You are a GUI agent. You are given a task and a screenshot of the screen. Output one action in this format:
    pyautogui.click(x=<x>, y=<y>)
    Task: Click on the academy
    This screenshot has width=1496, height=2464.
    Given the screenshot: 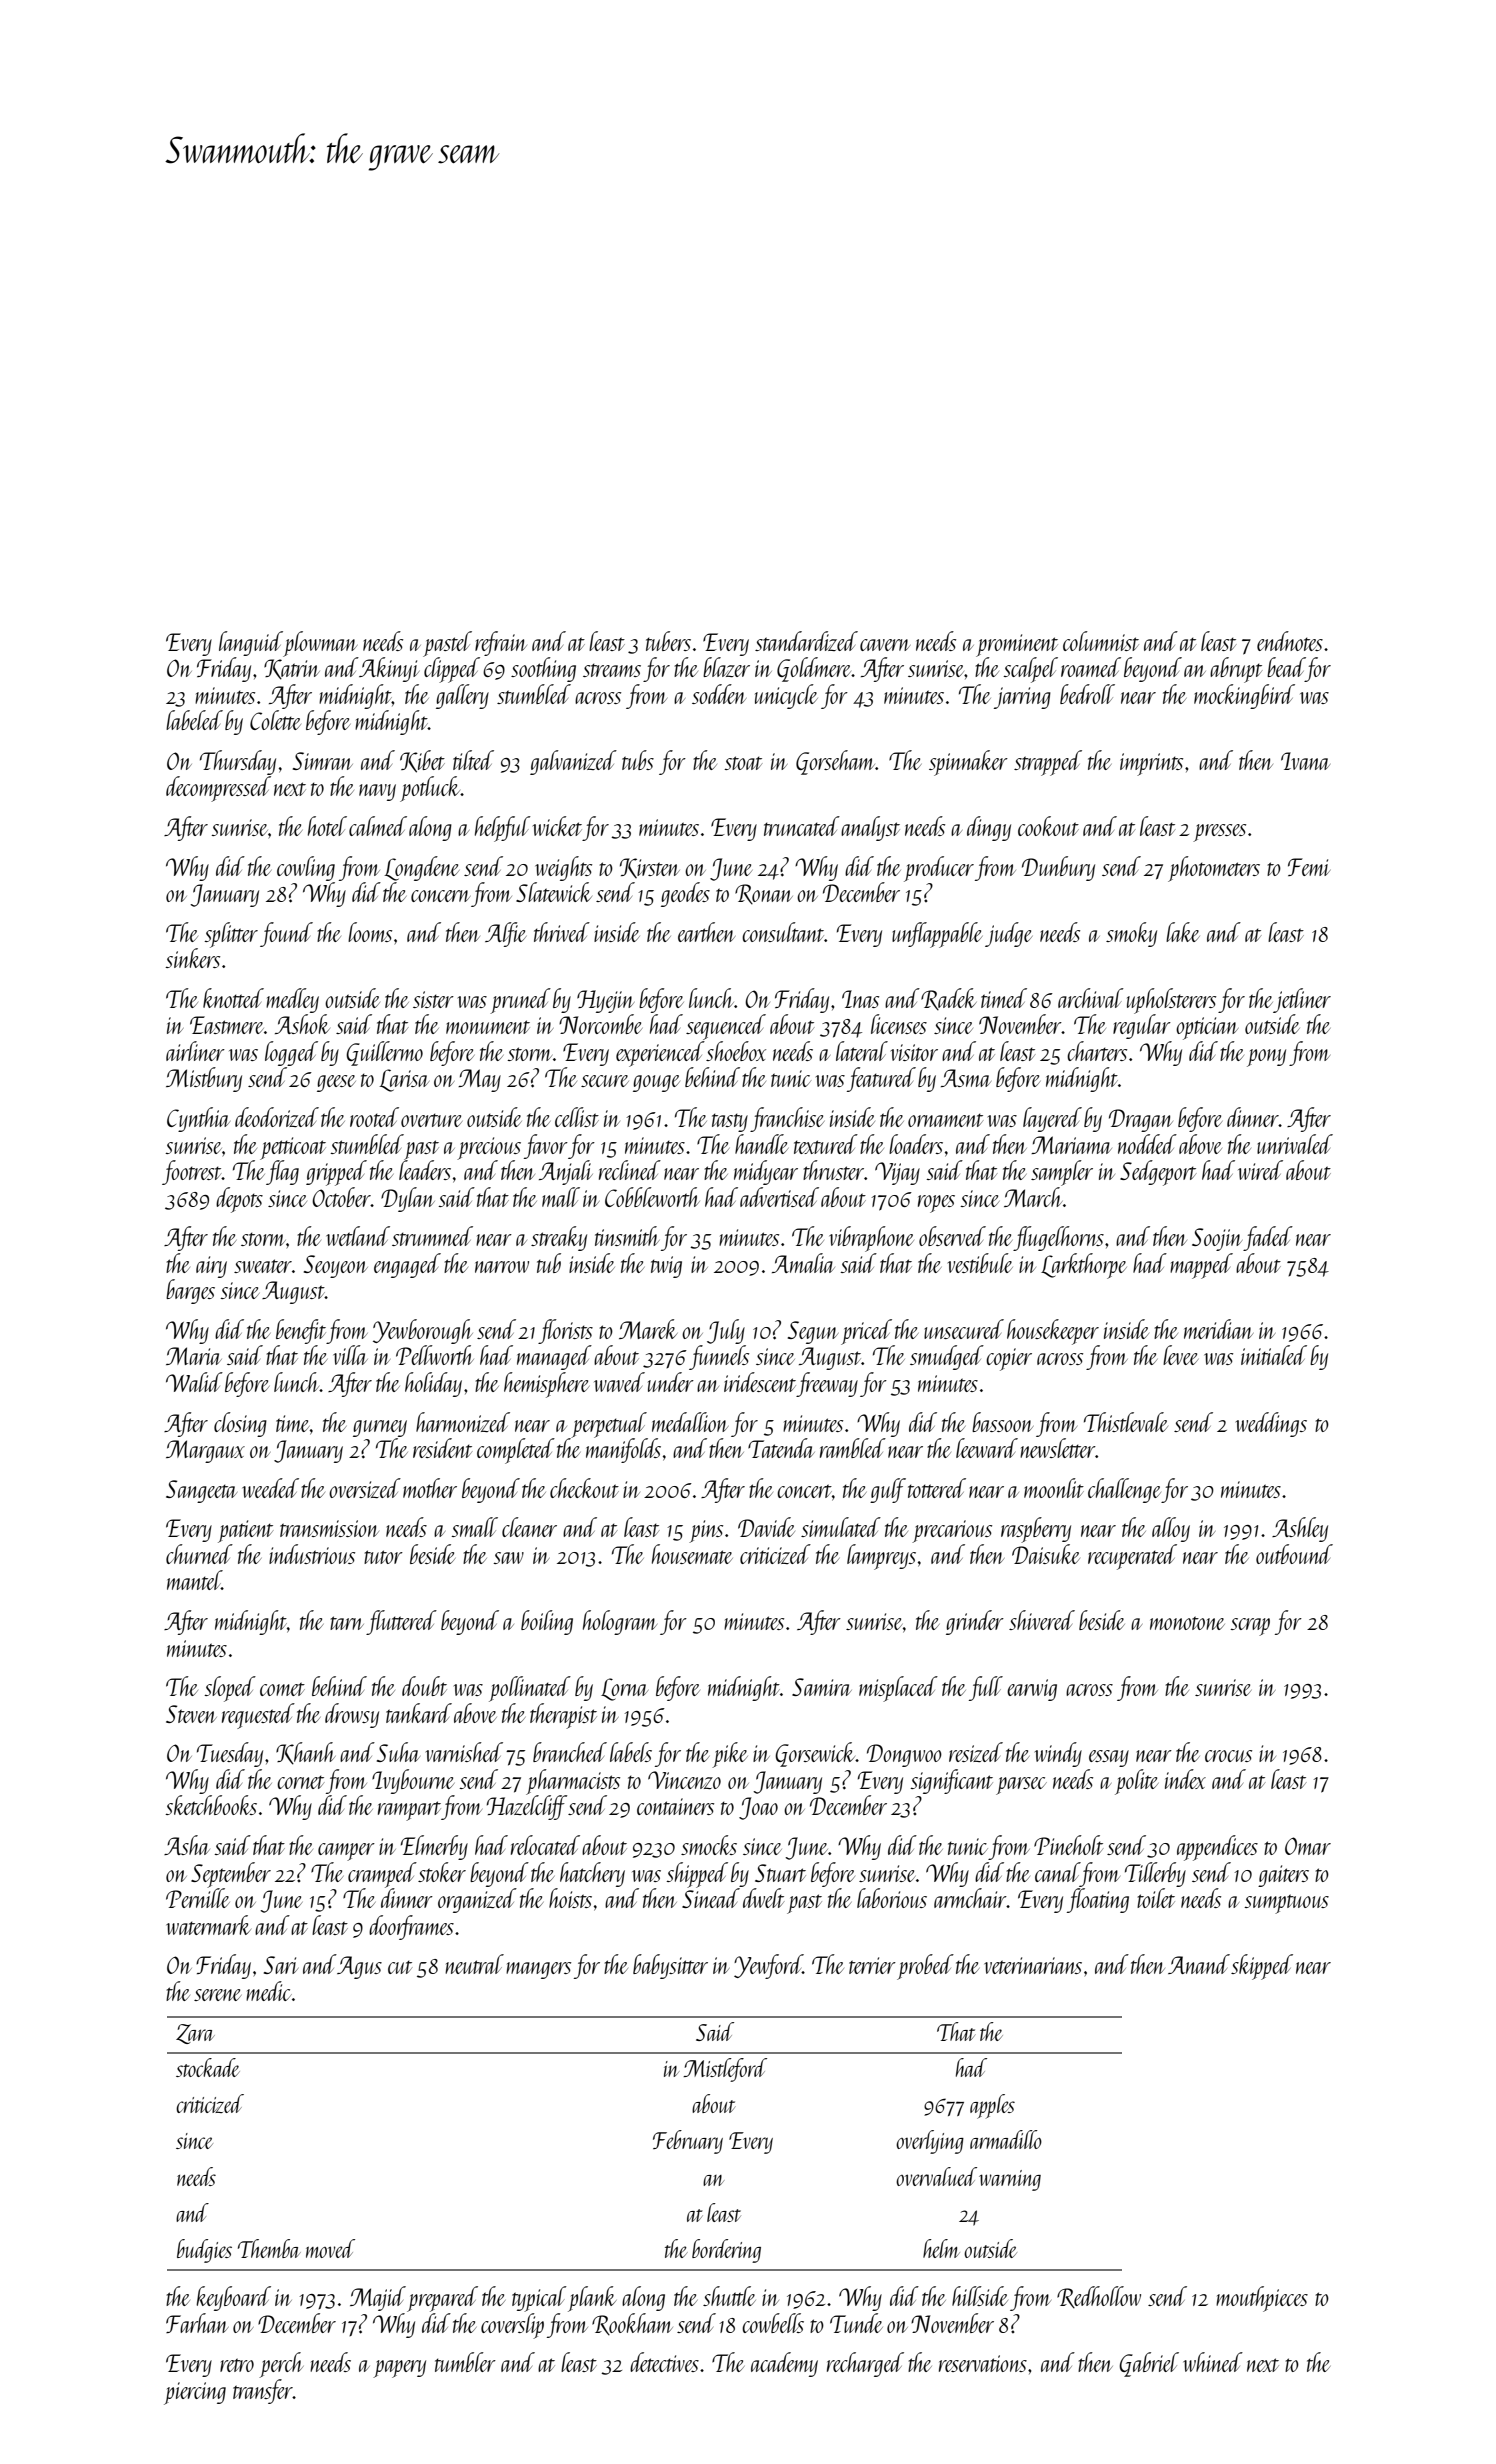 What is the action you would take?
    pyautogui.click(x=784, y=2364)
